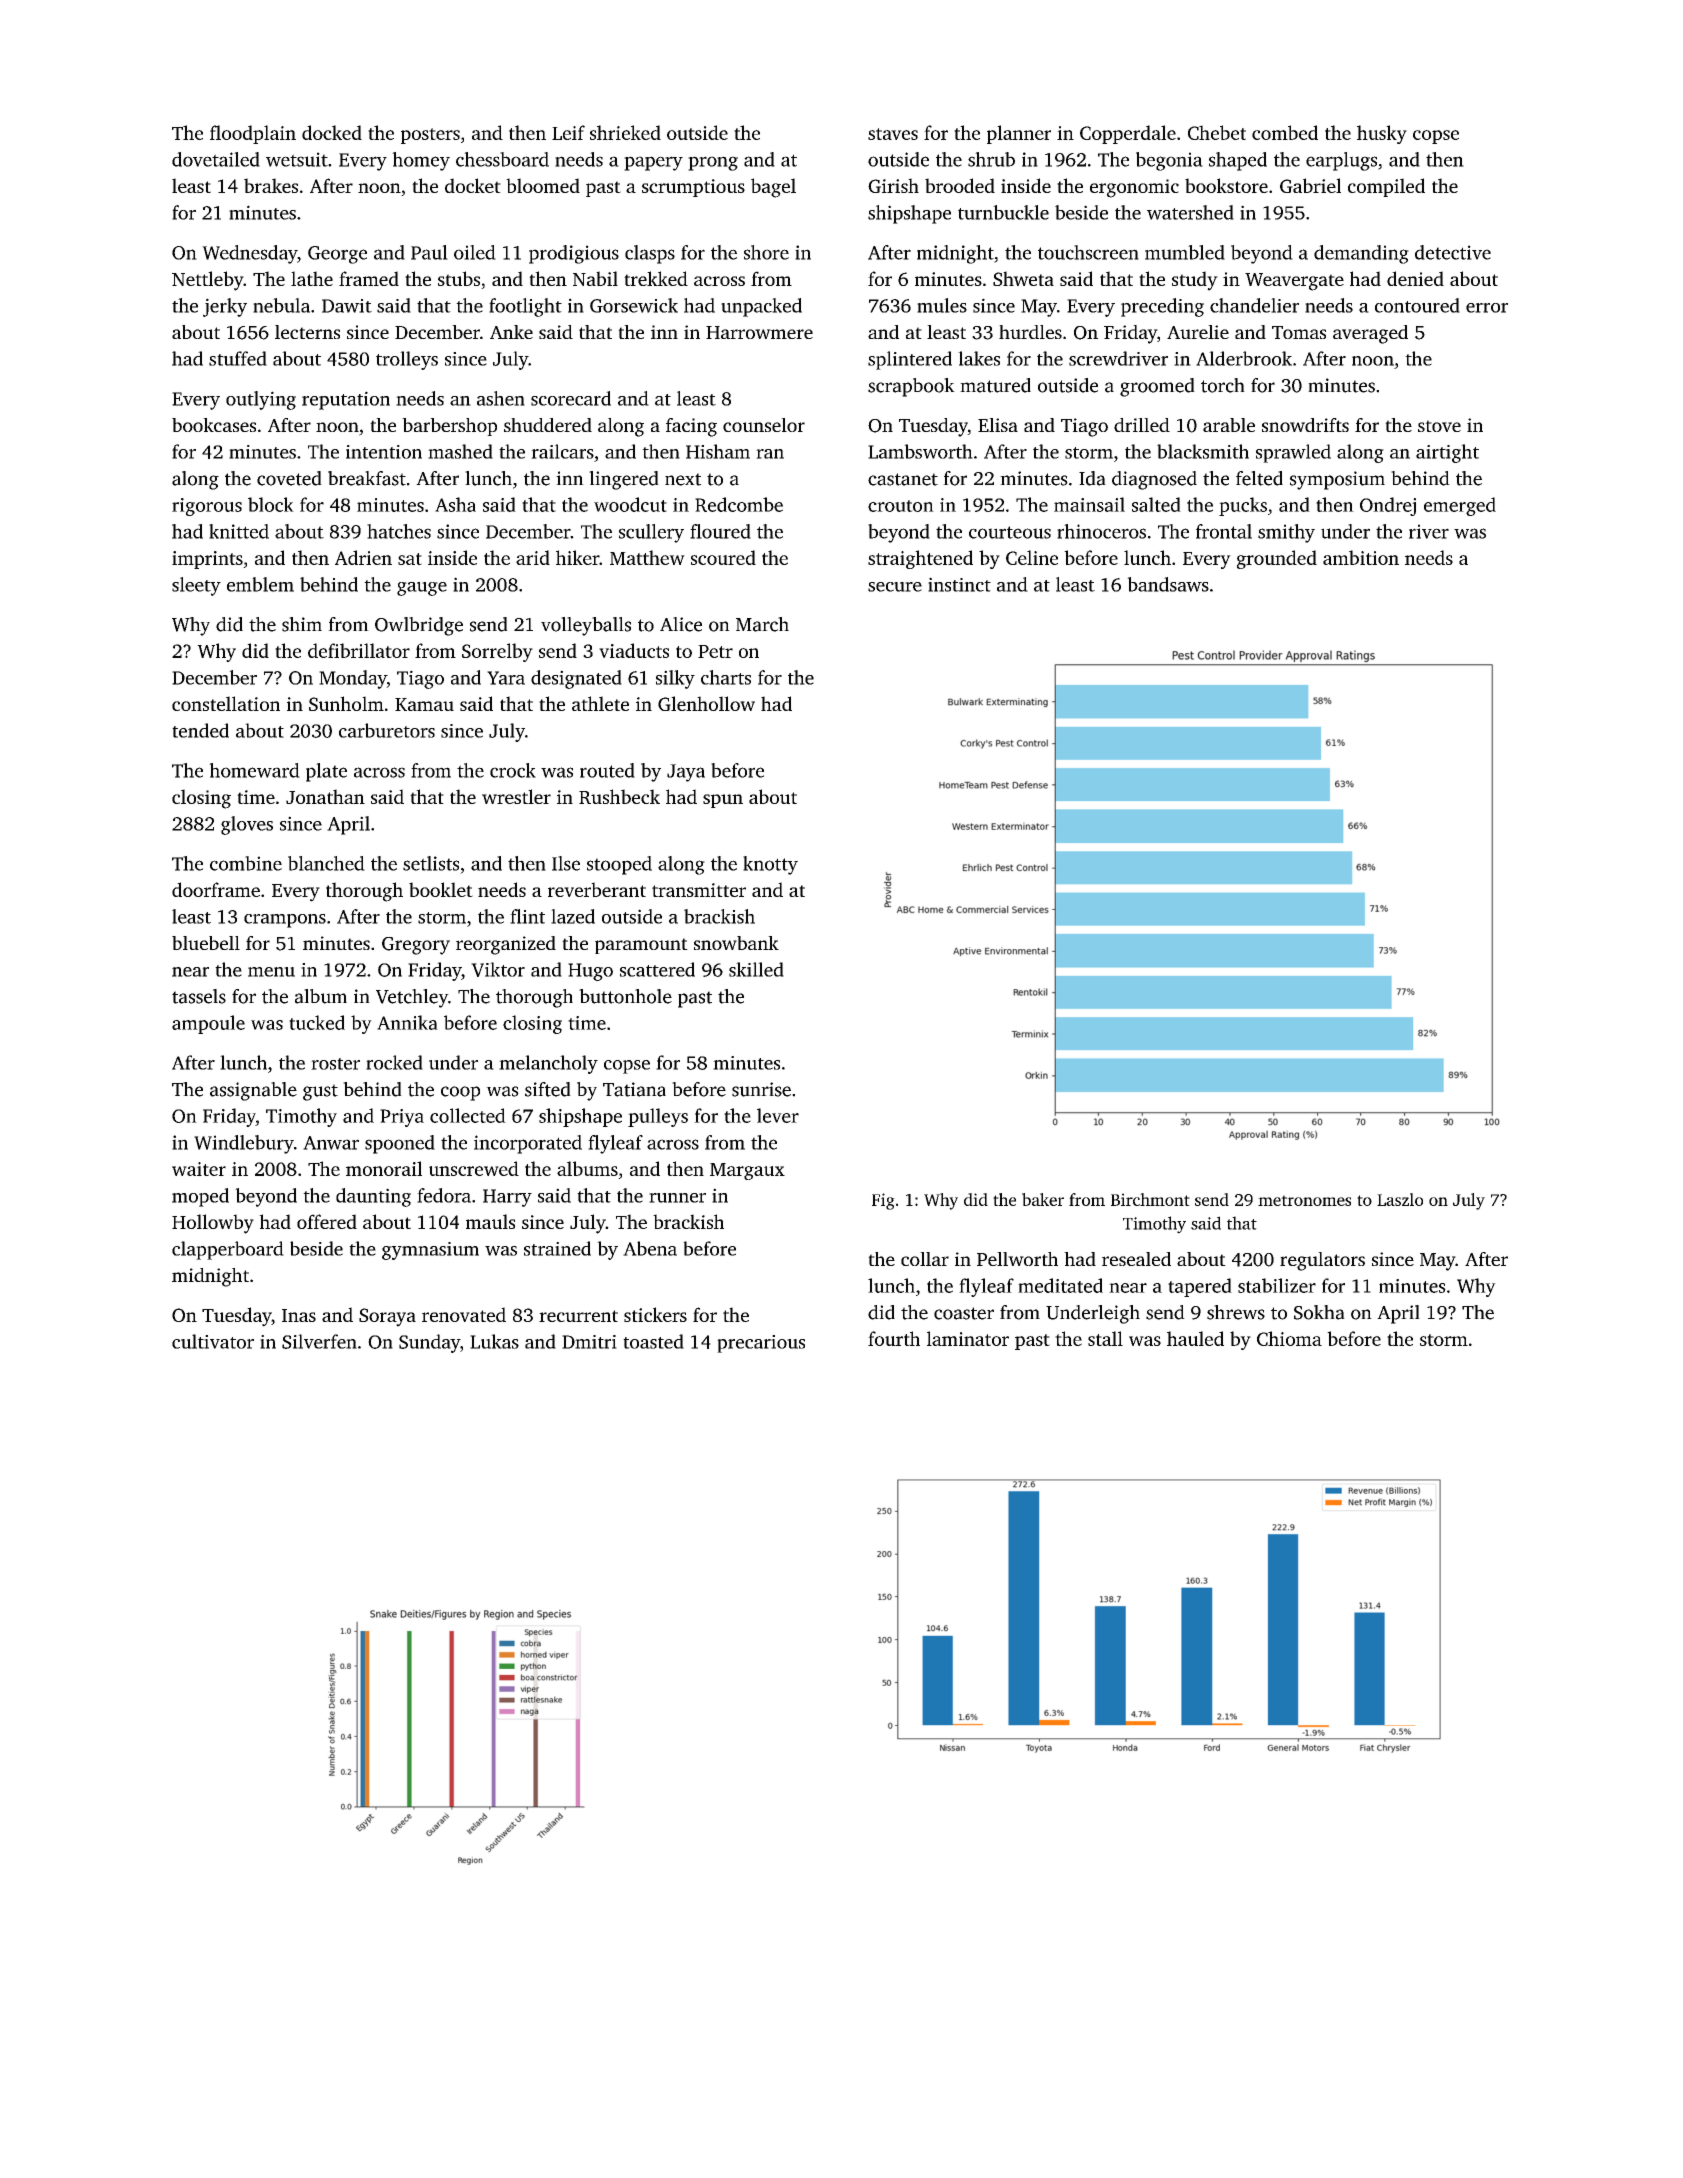 The image size is (1683, 2178). What do you see at coordinates (942, 305) in the image?
I see `mules` at bounding box center [942, 305].
